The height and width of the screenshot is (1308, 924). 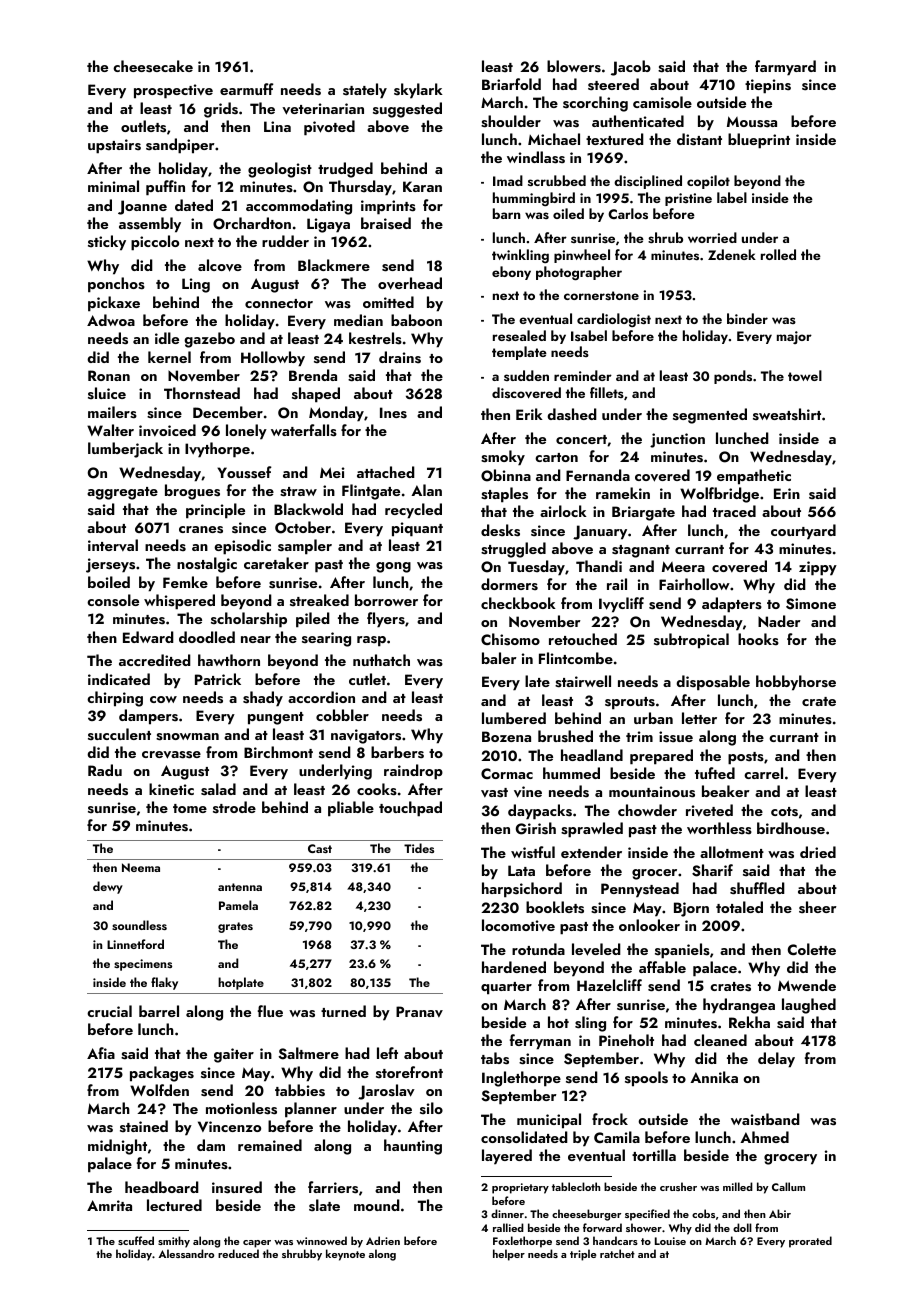 I want to click on earmuff, so click(x=247, y=89).
